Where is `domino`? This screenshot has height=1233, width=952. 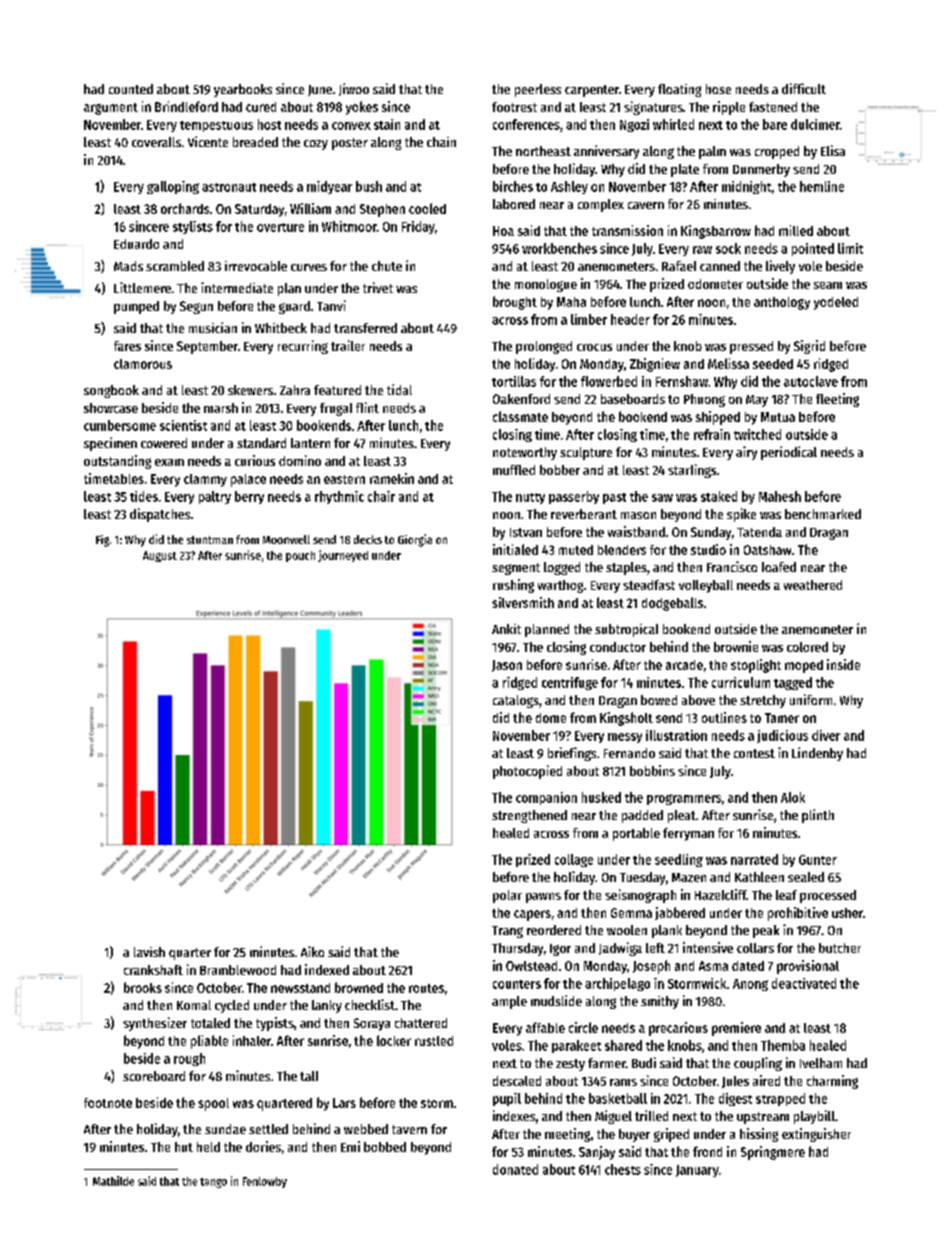 domino is located at coordinates (300, 460).
